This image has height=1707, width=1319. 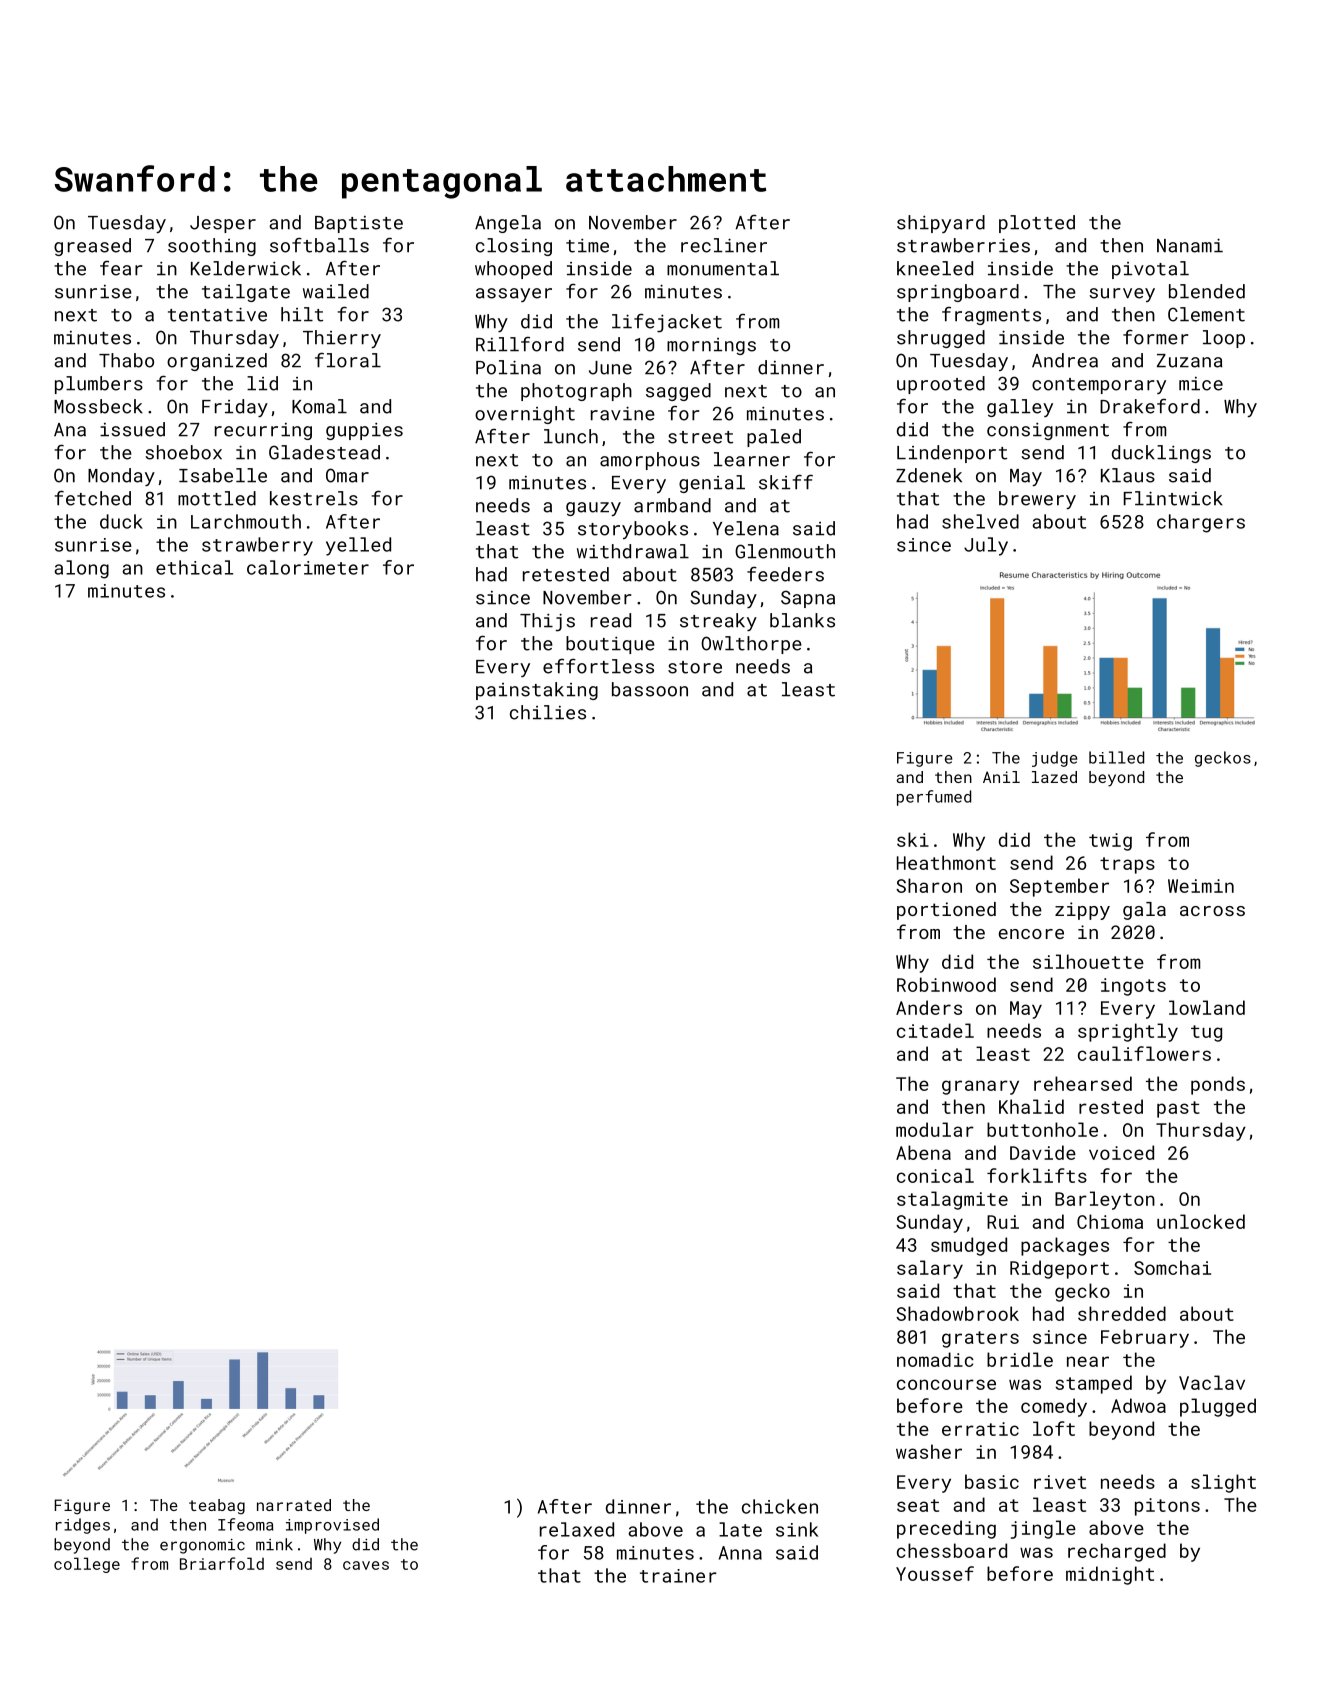 What do you see at coordinates (650, 689) in the image?
I see `bassoon` at bounding box center [650, 689].
